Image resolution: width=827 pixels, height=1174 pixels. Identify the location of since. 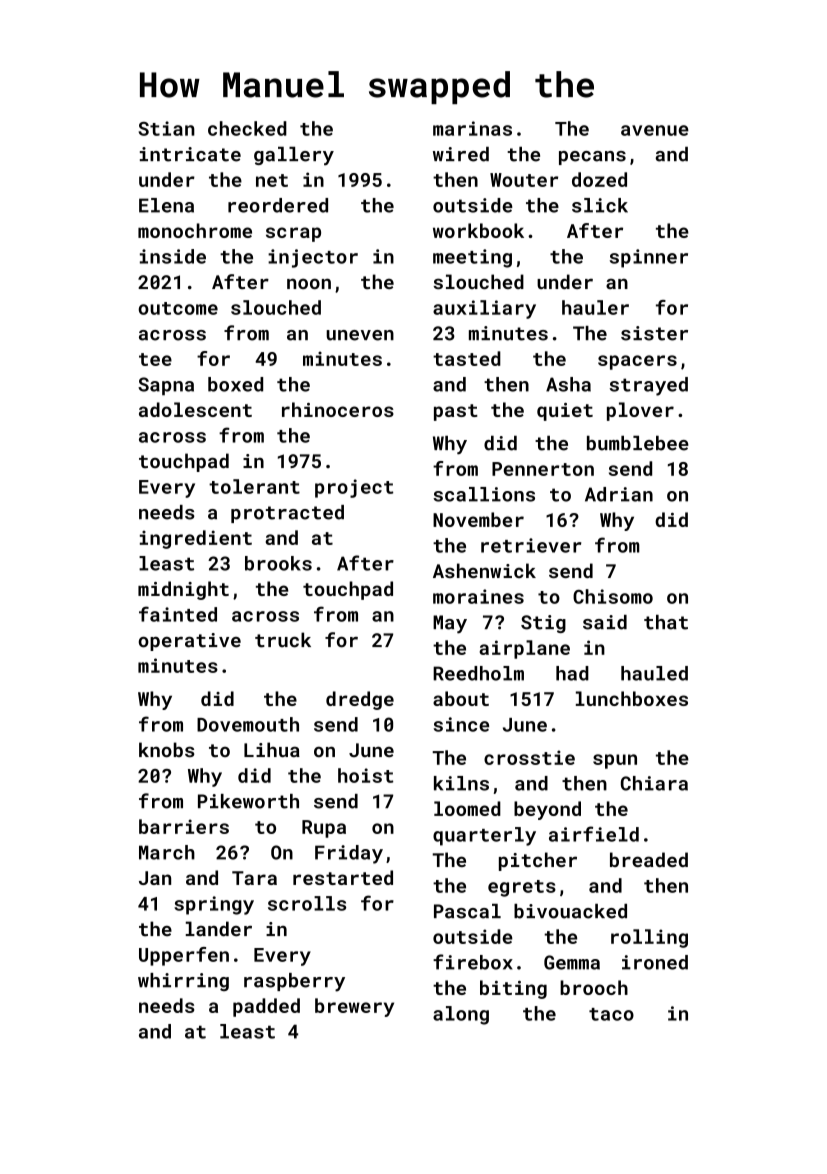
(461, 724).
